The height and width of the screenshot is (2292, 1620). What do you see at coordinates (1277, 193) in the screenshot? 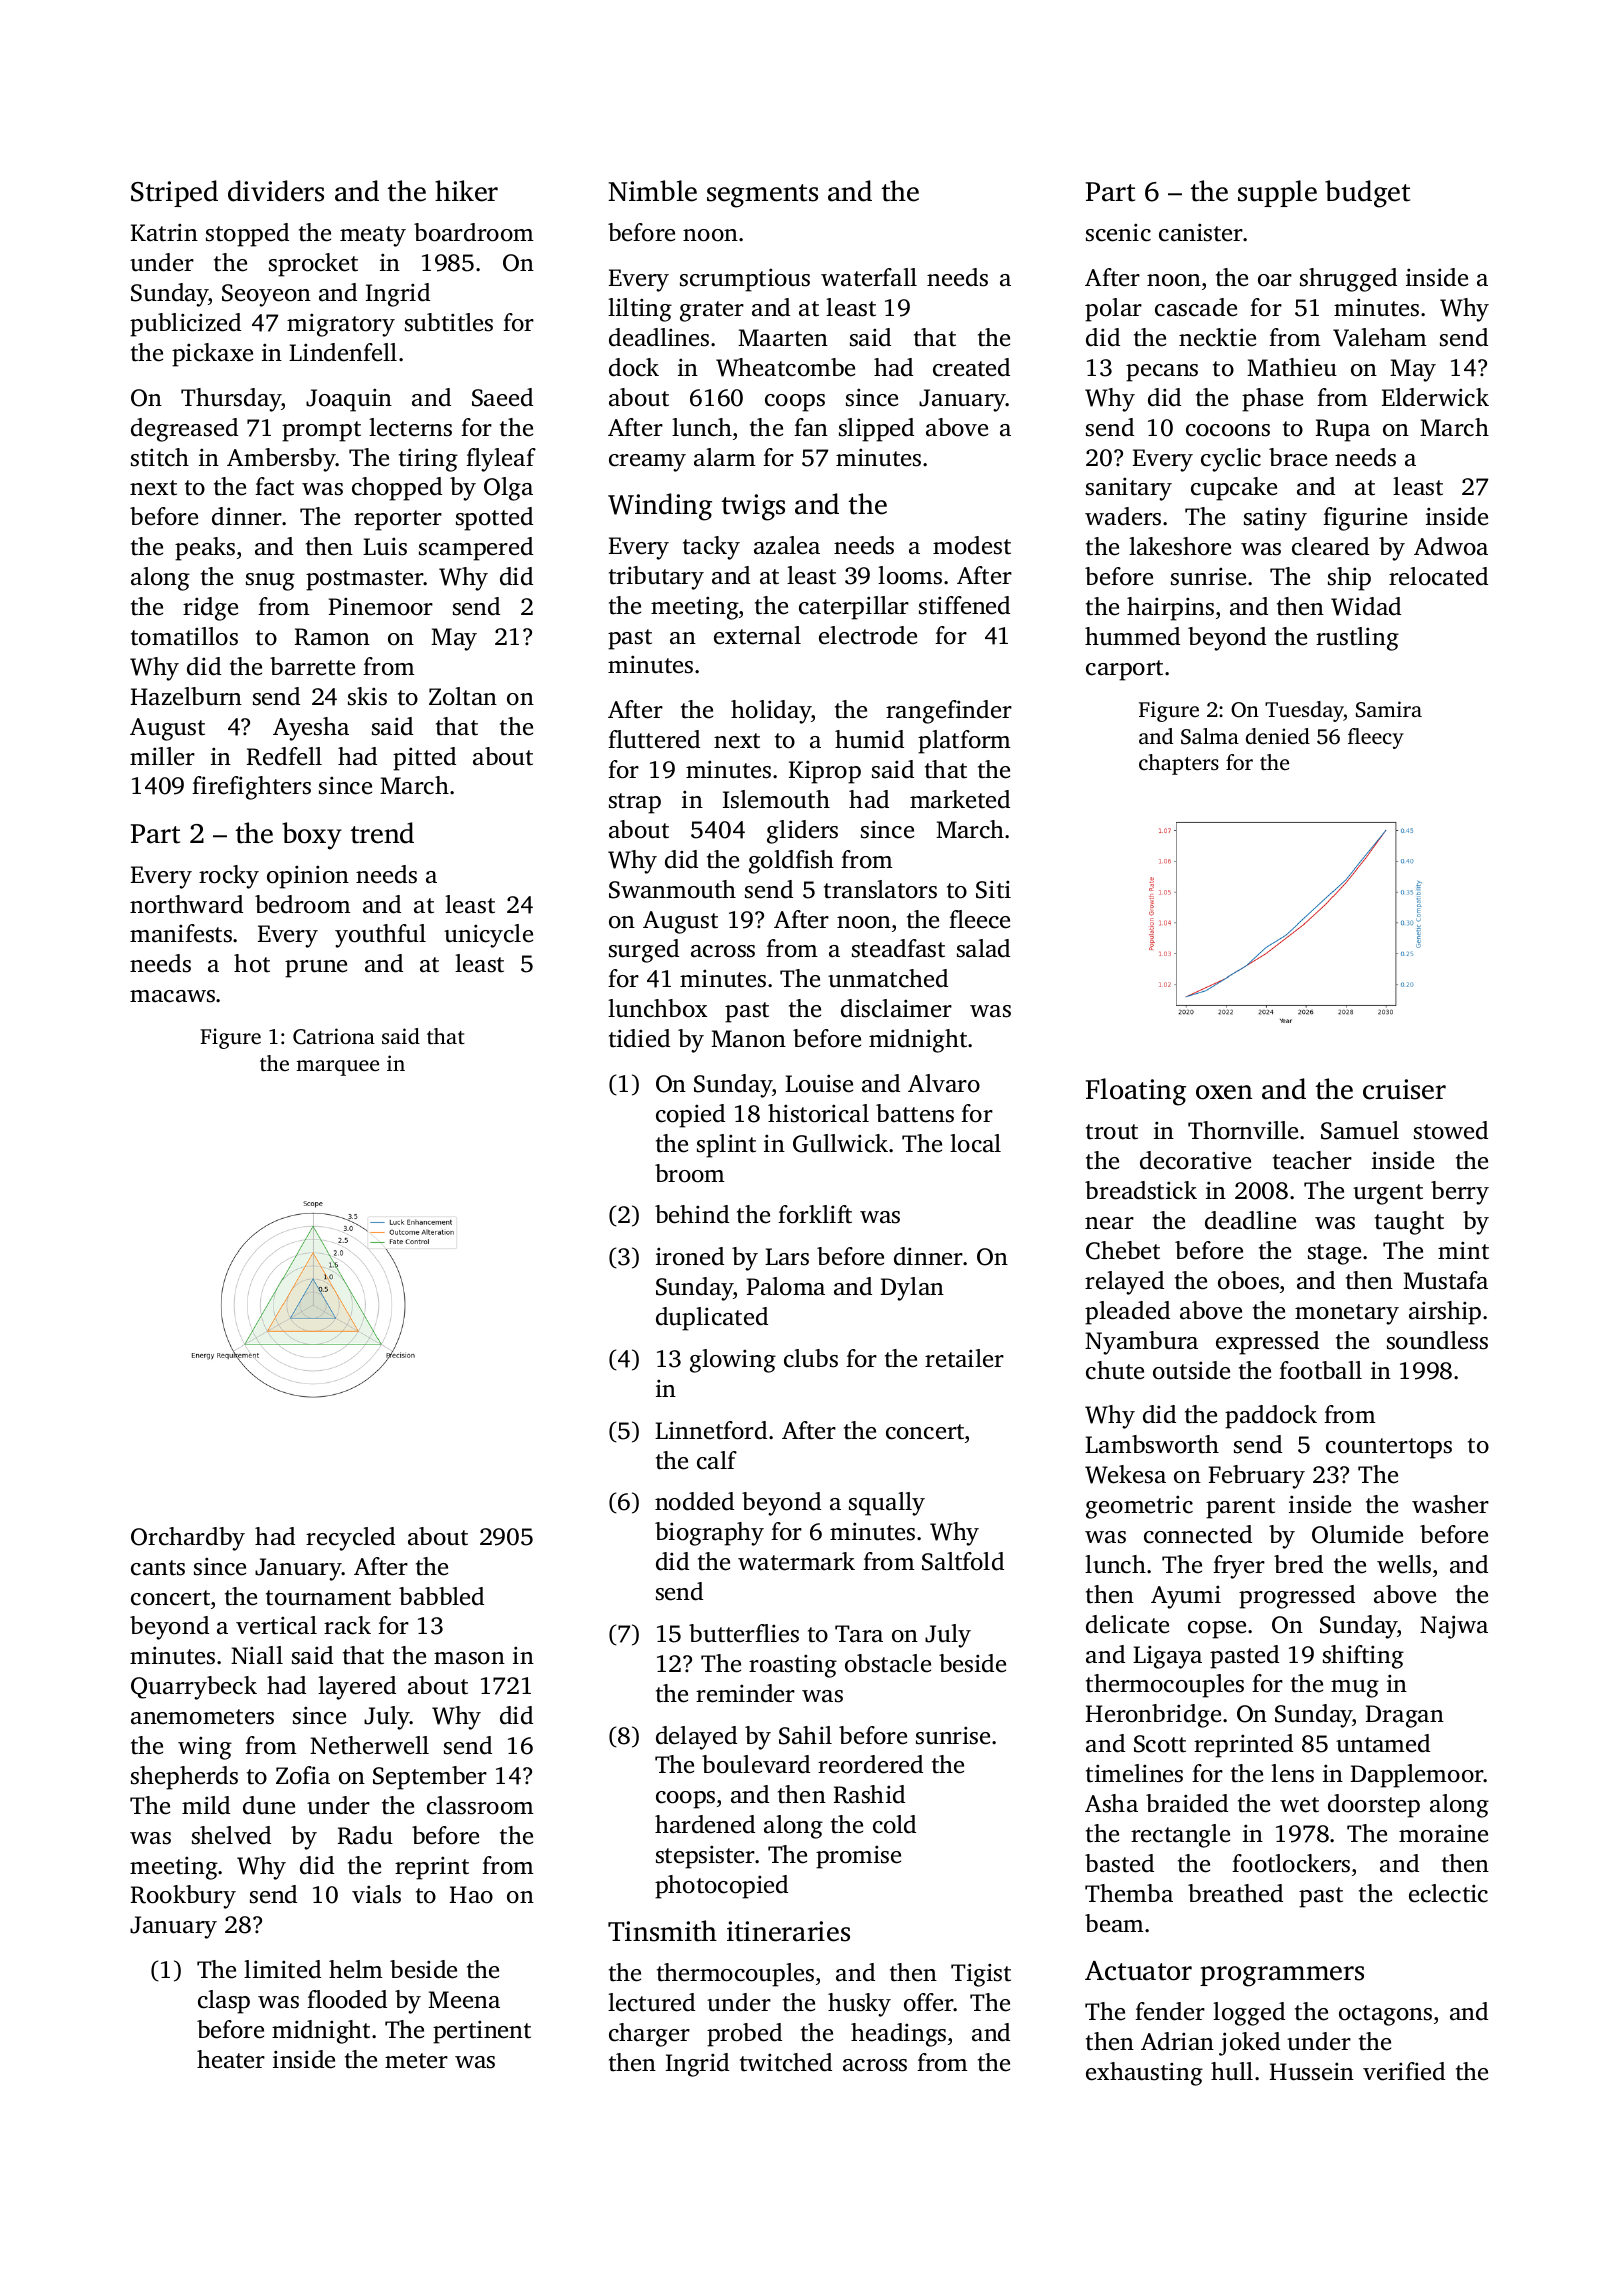
I see `supple` at bounding box center [1277, 193].
